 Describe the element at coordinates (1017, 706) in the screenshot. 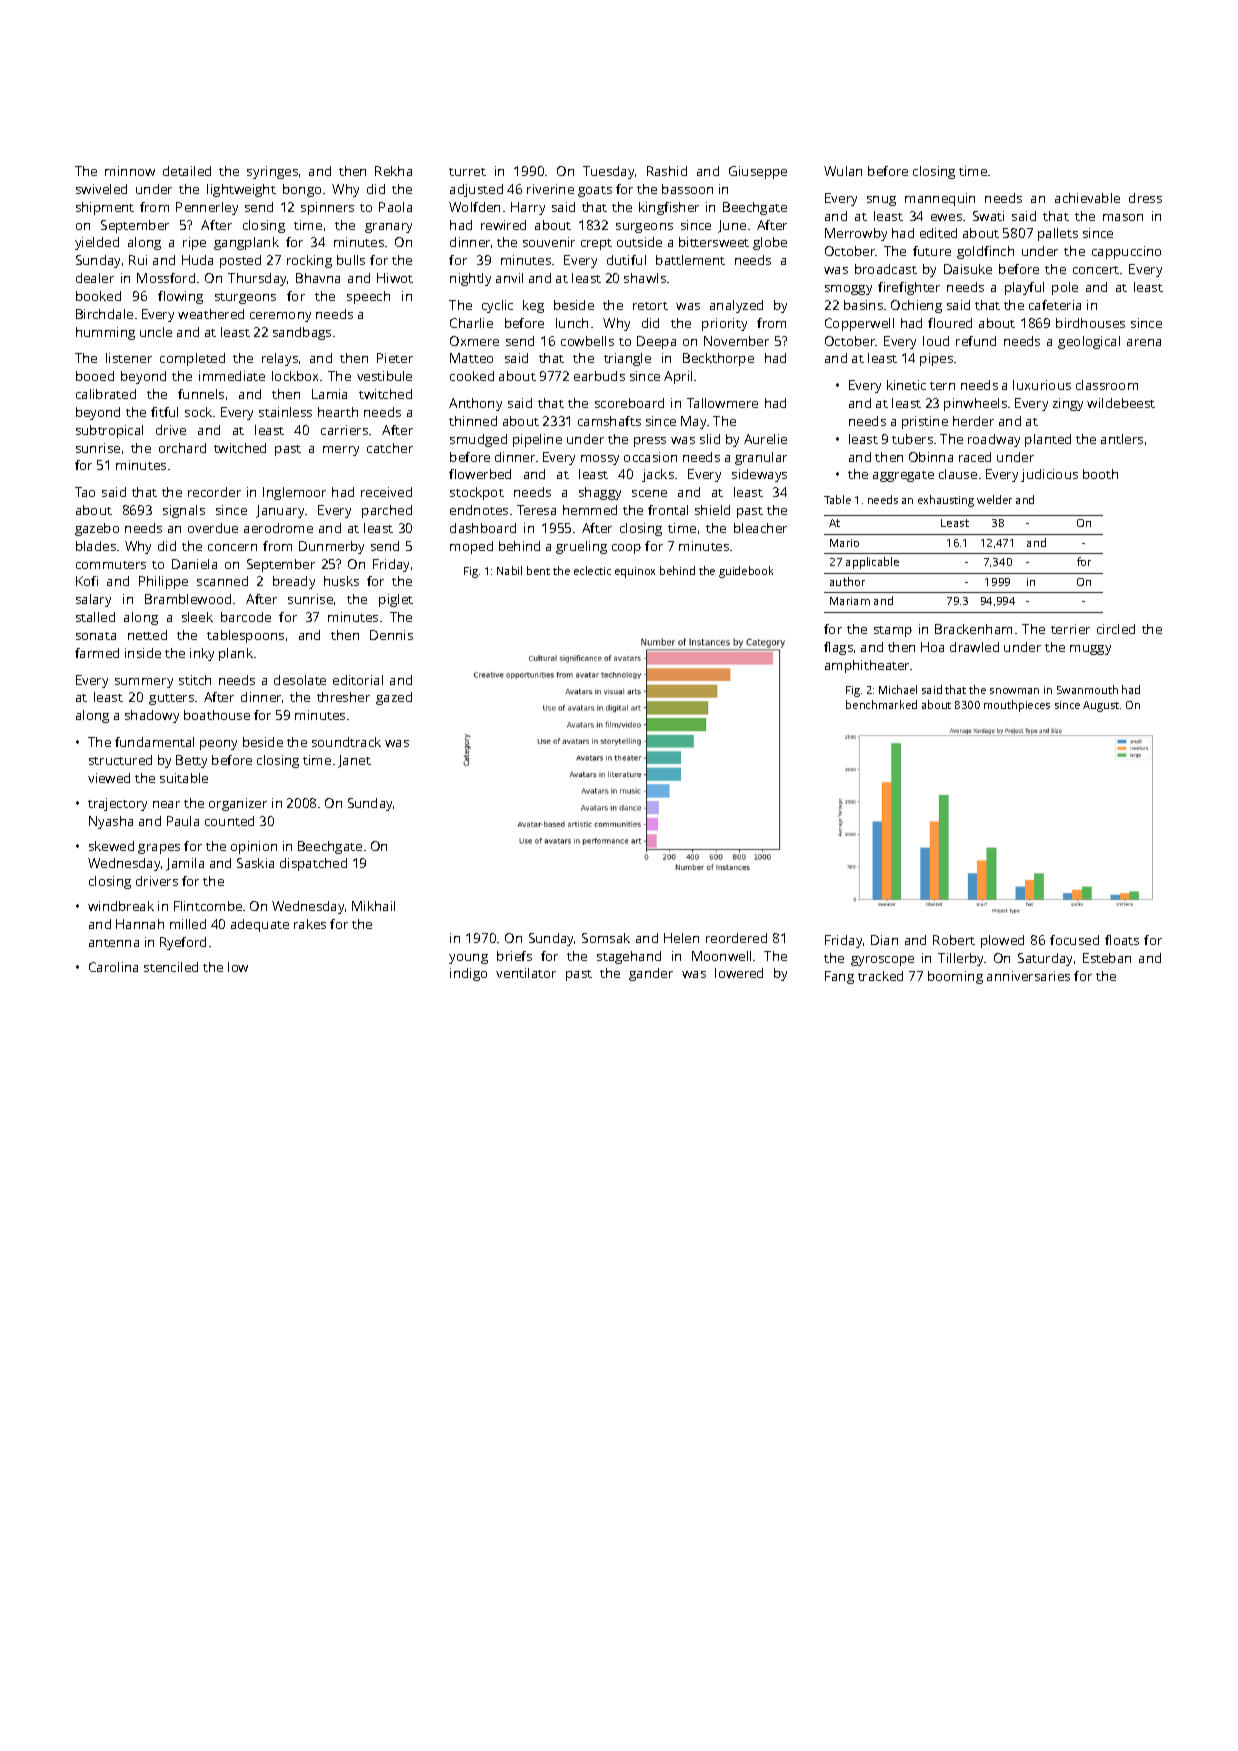

I see `mouthpieces` at that location.
